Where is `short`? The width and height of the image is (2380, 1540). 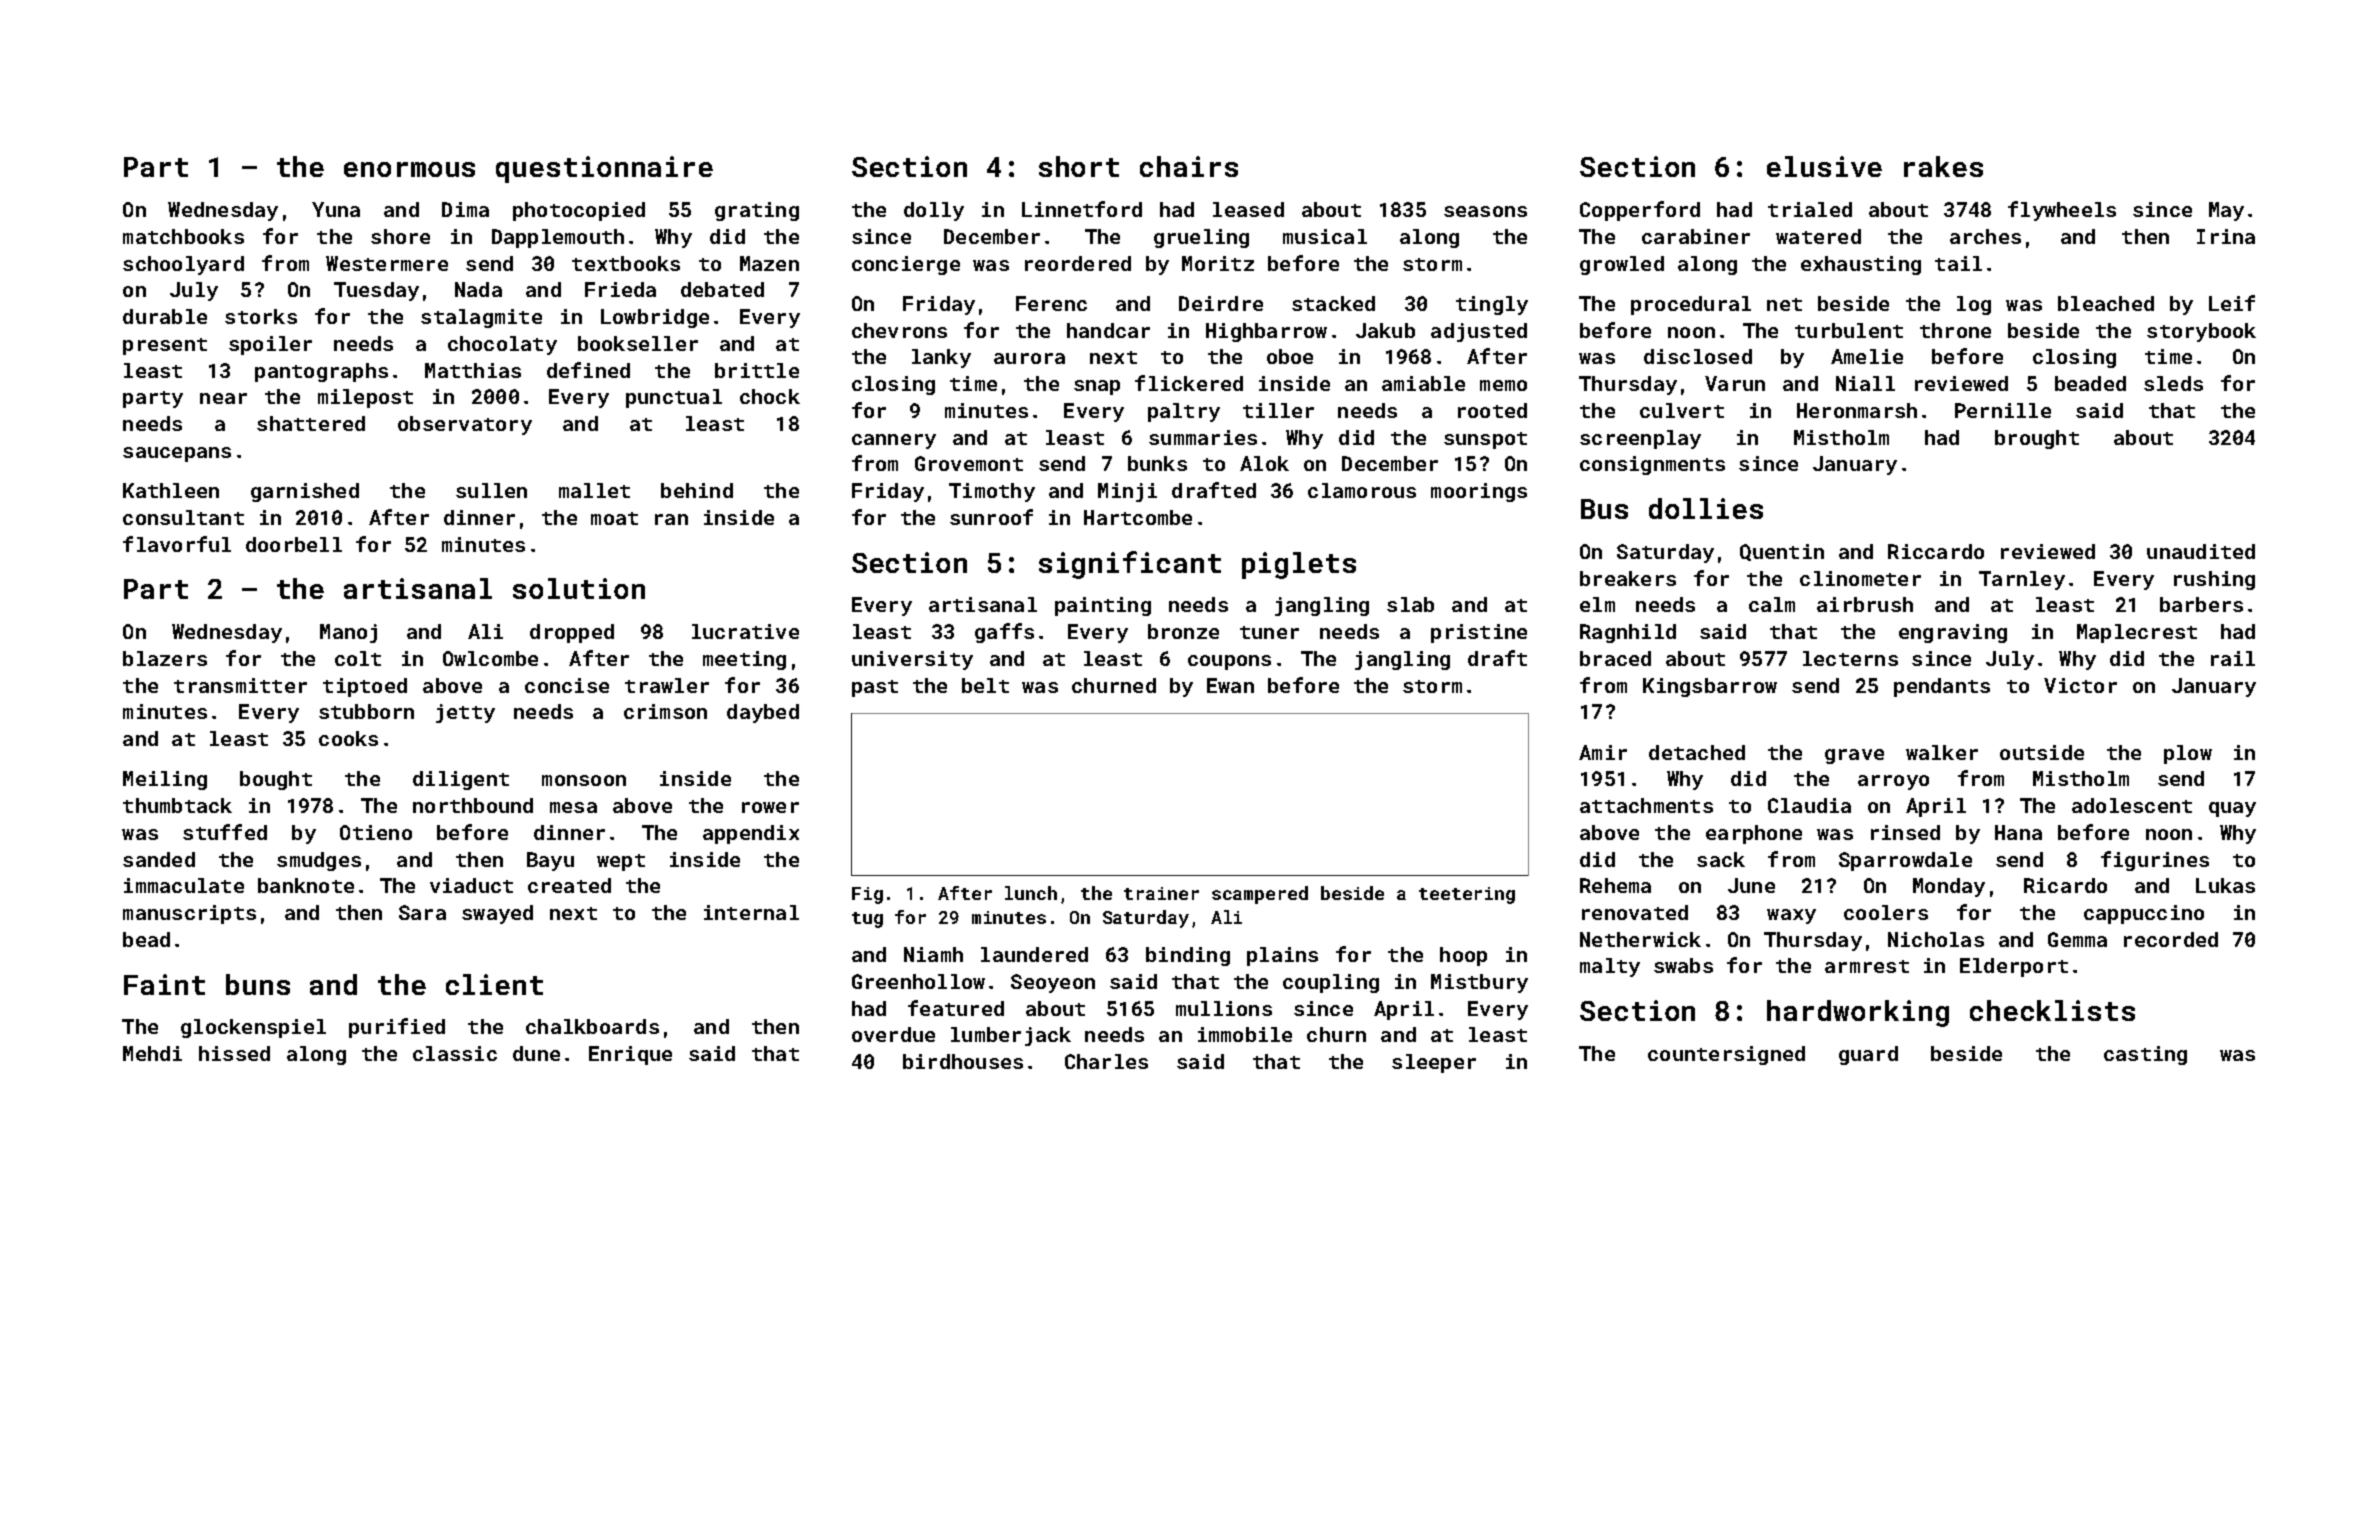
short is located at coordinates (1079, 166).
